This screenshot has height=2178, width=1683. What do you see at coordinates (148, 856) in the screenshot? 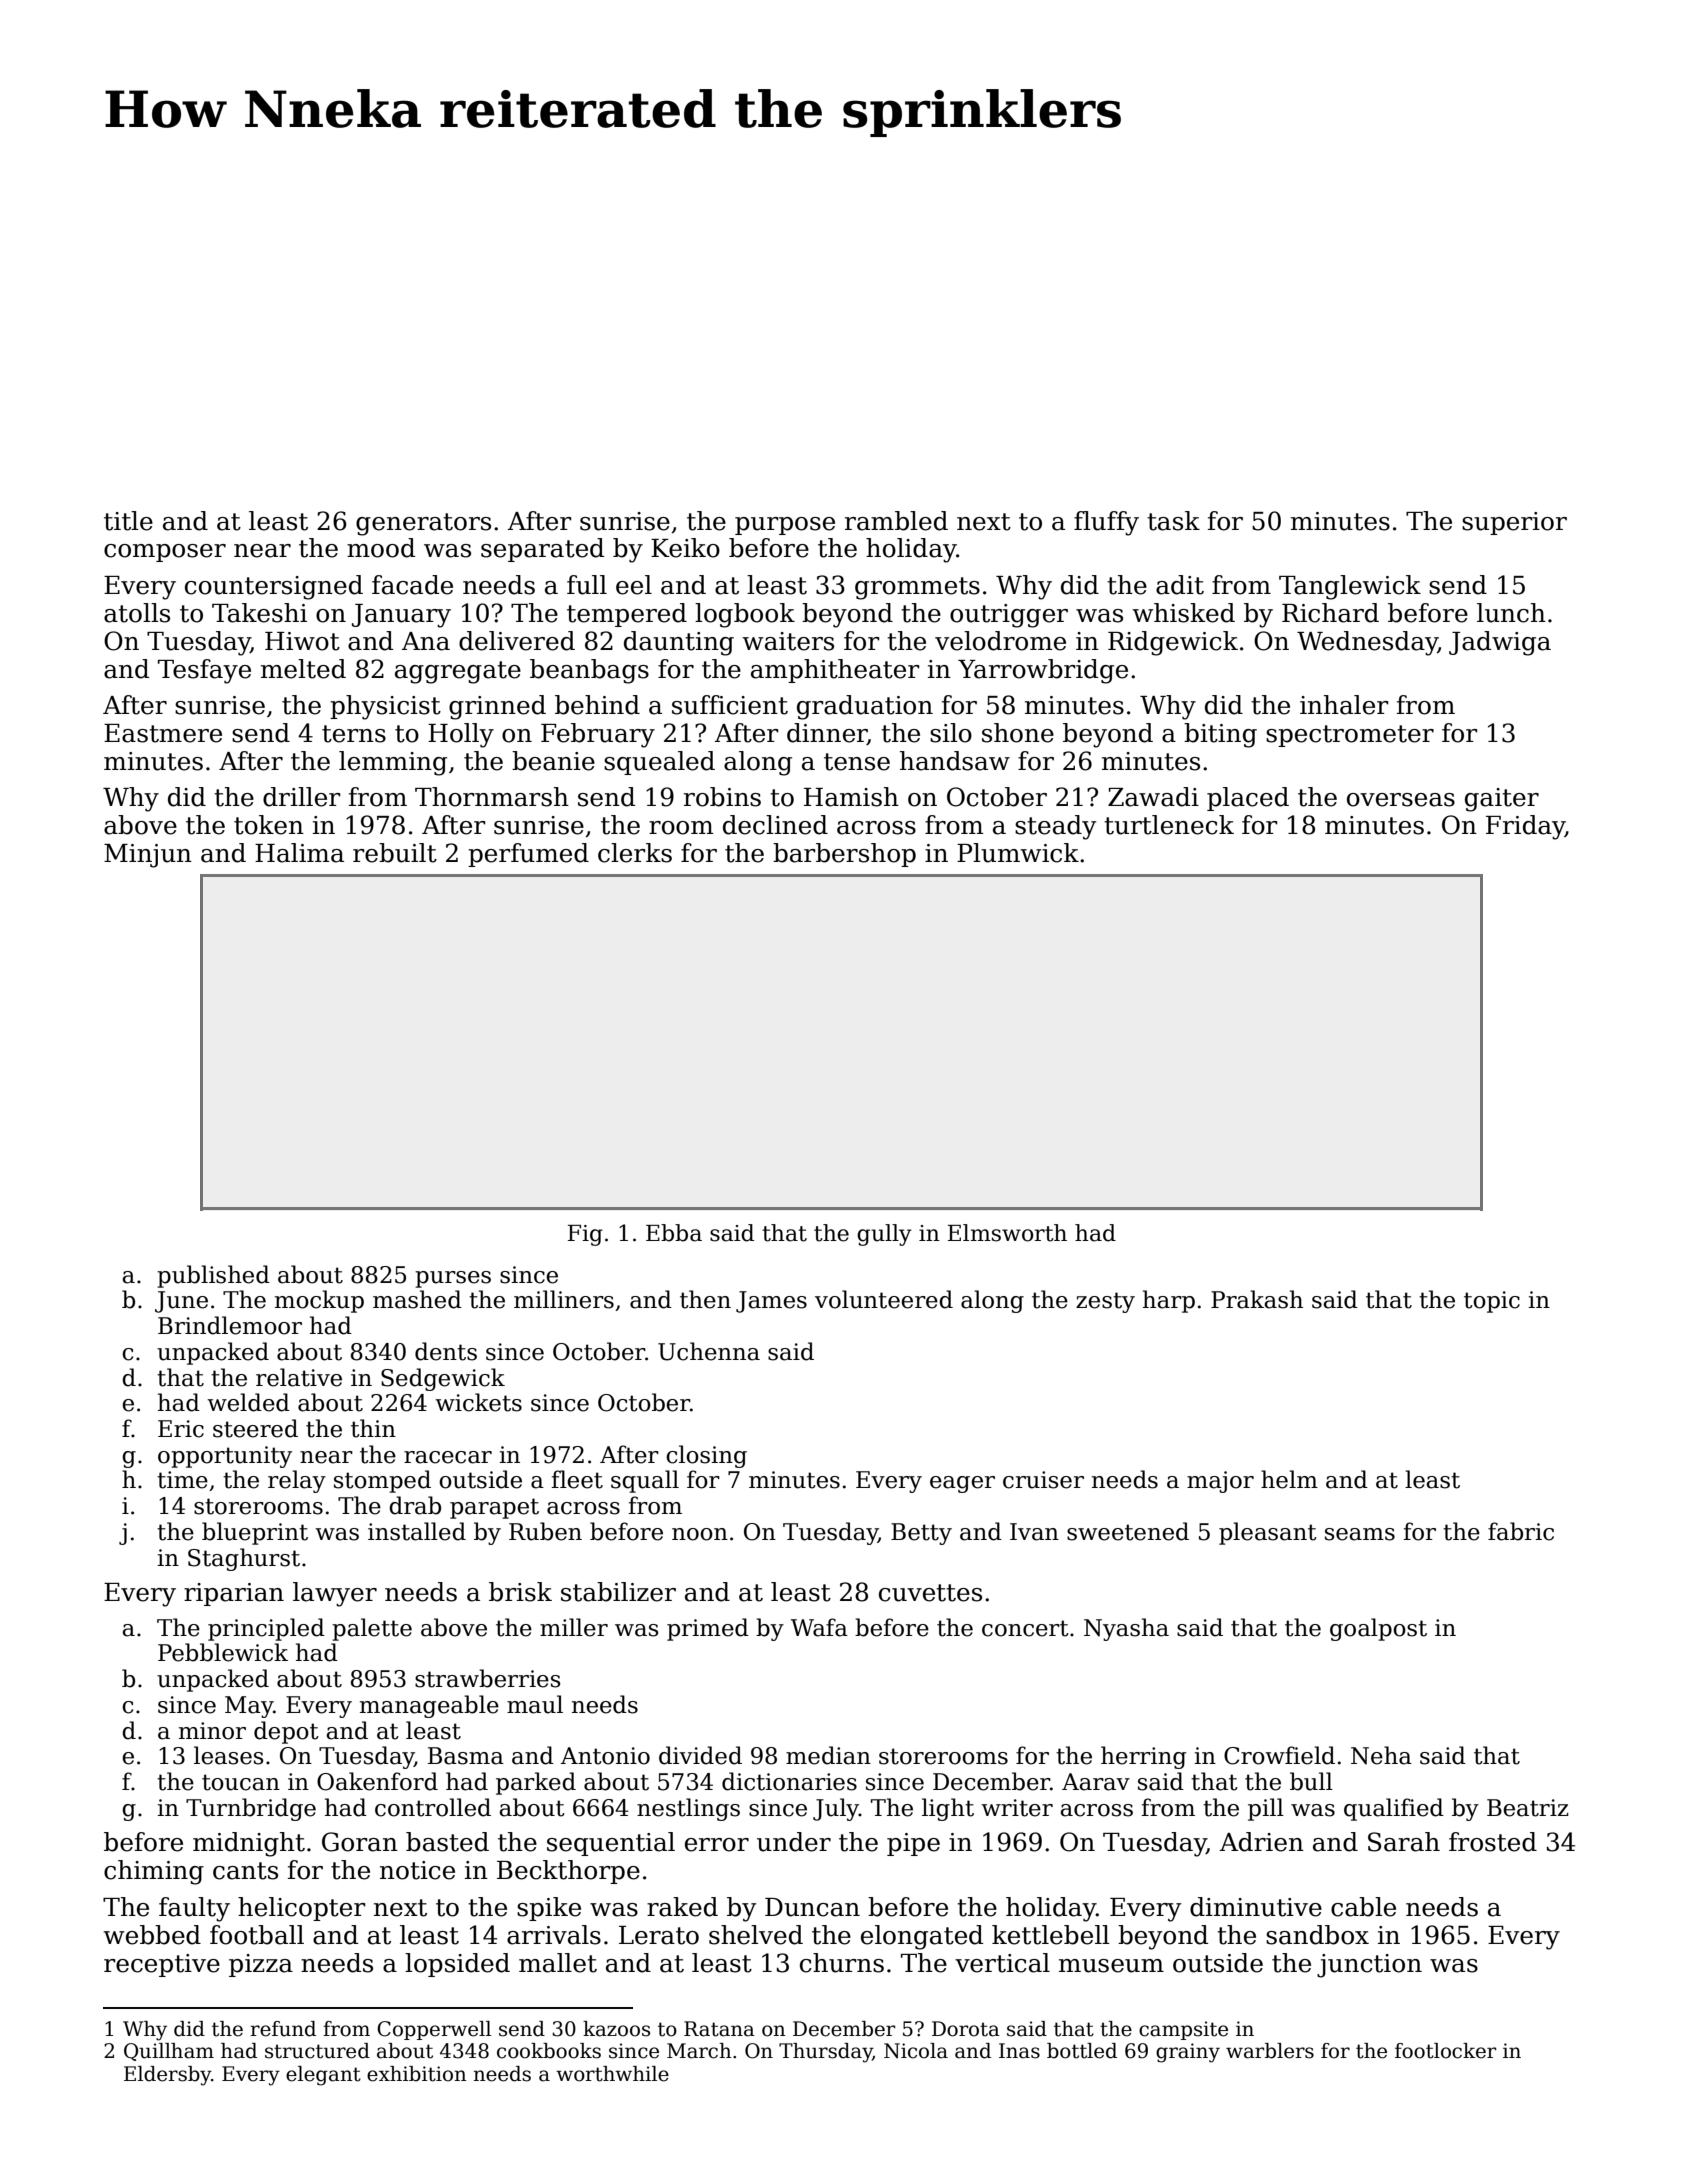
I see `Minjun` at bounding box center [148, 856].
